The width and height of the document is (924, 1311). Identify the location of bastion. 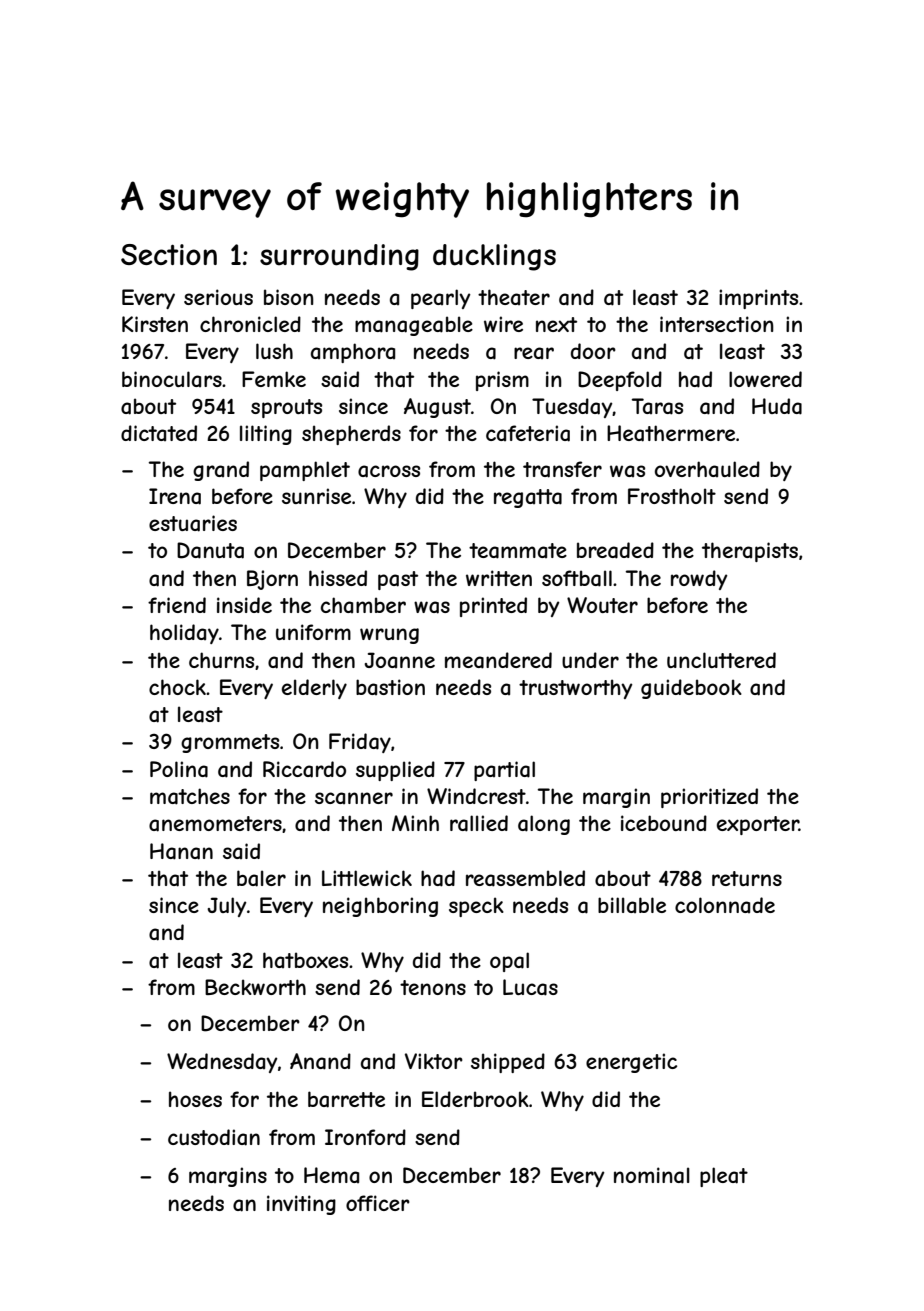
(390, 687).
